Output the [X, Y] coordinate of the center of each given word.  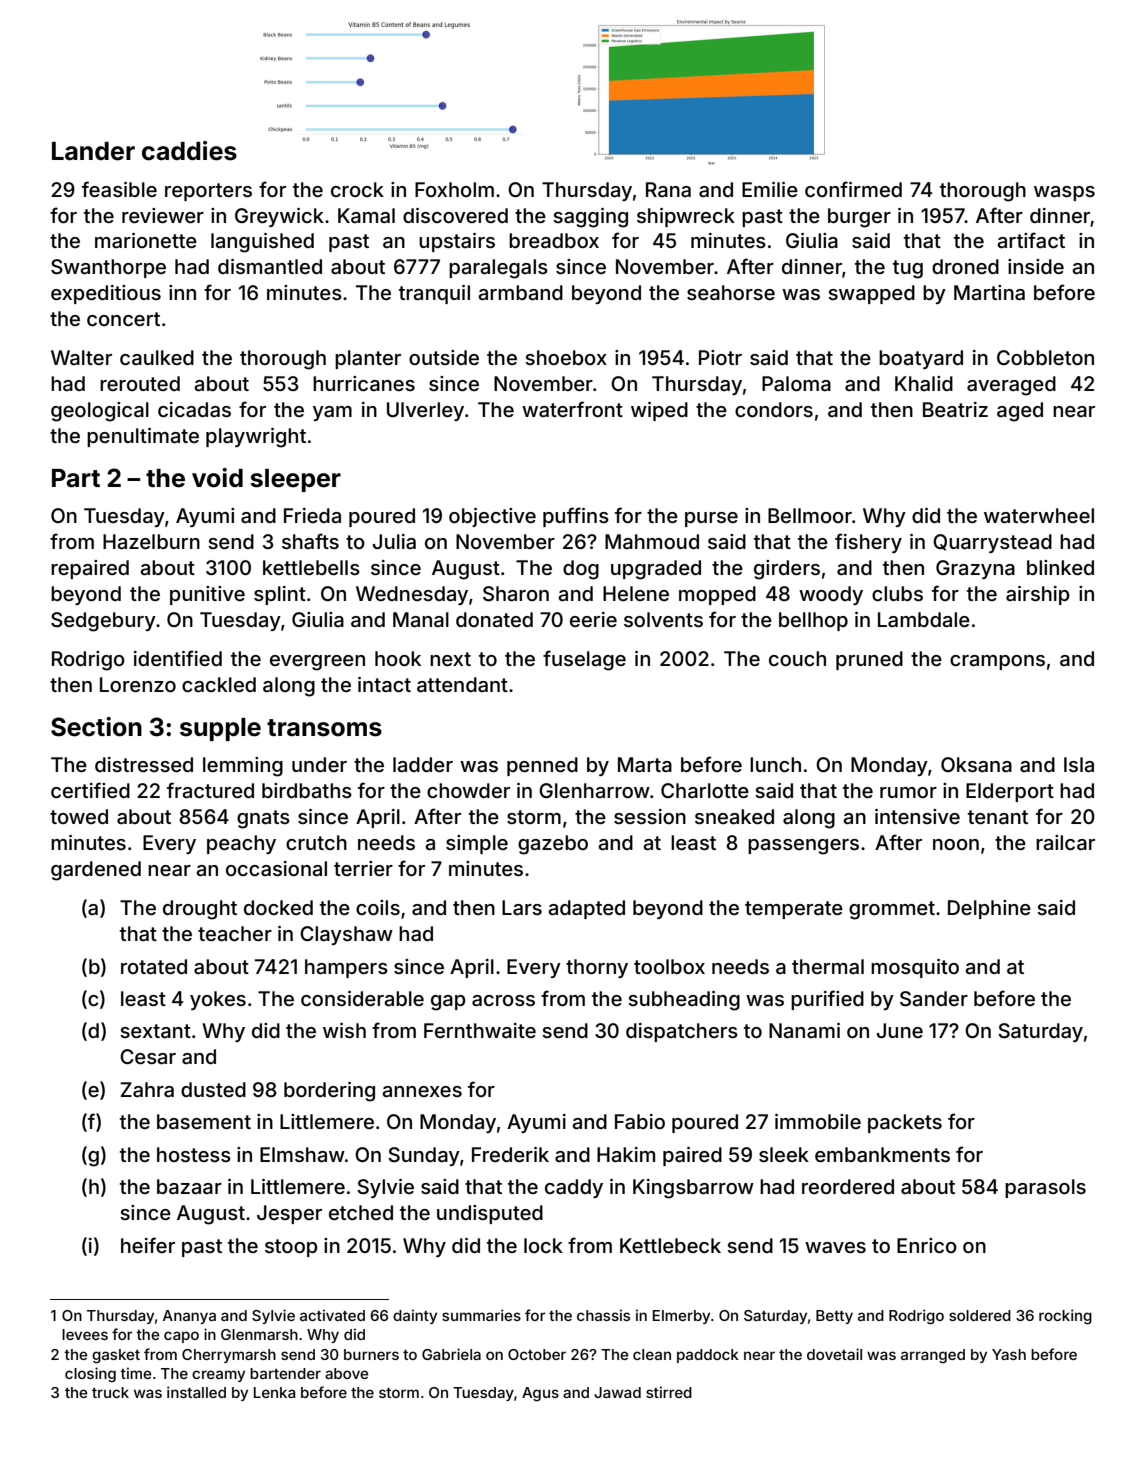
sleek [784, 1154]
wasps [1064, 193]
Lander [93, 151]
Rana [668, 189]
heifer [148, 1245]
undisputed [490, 1214]
